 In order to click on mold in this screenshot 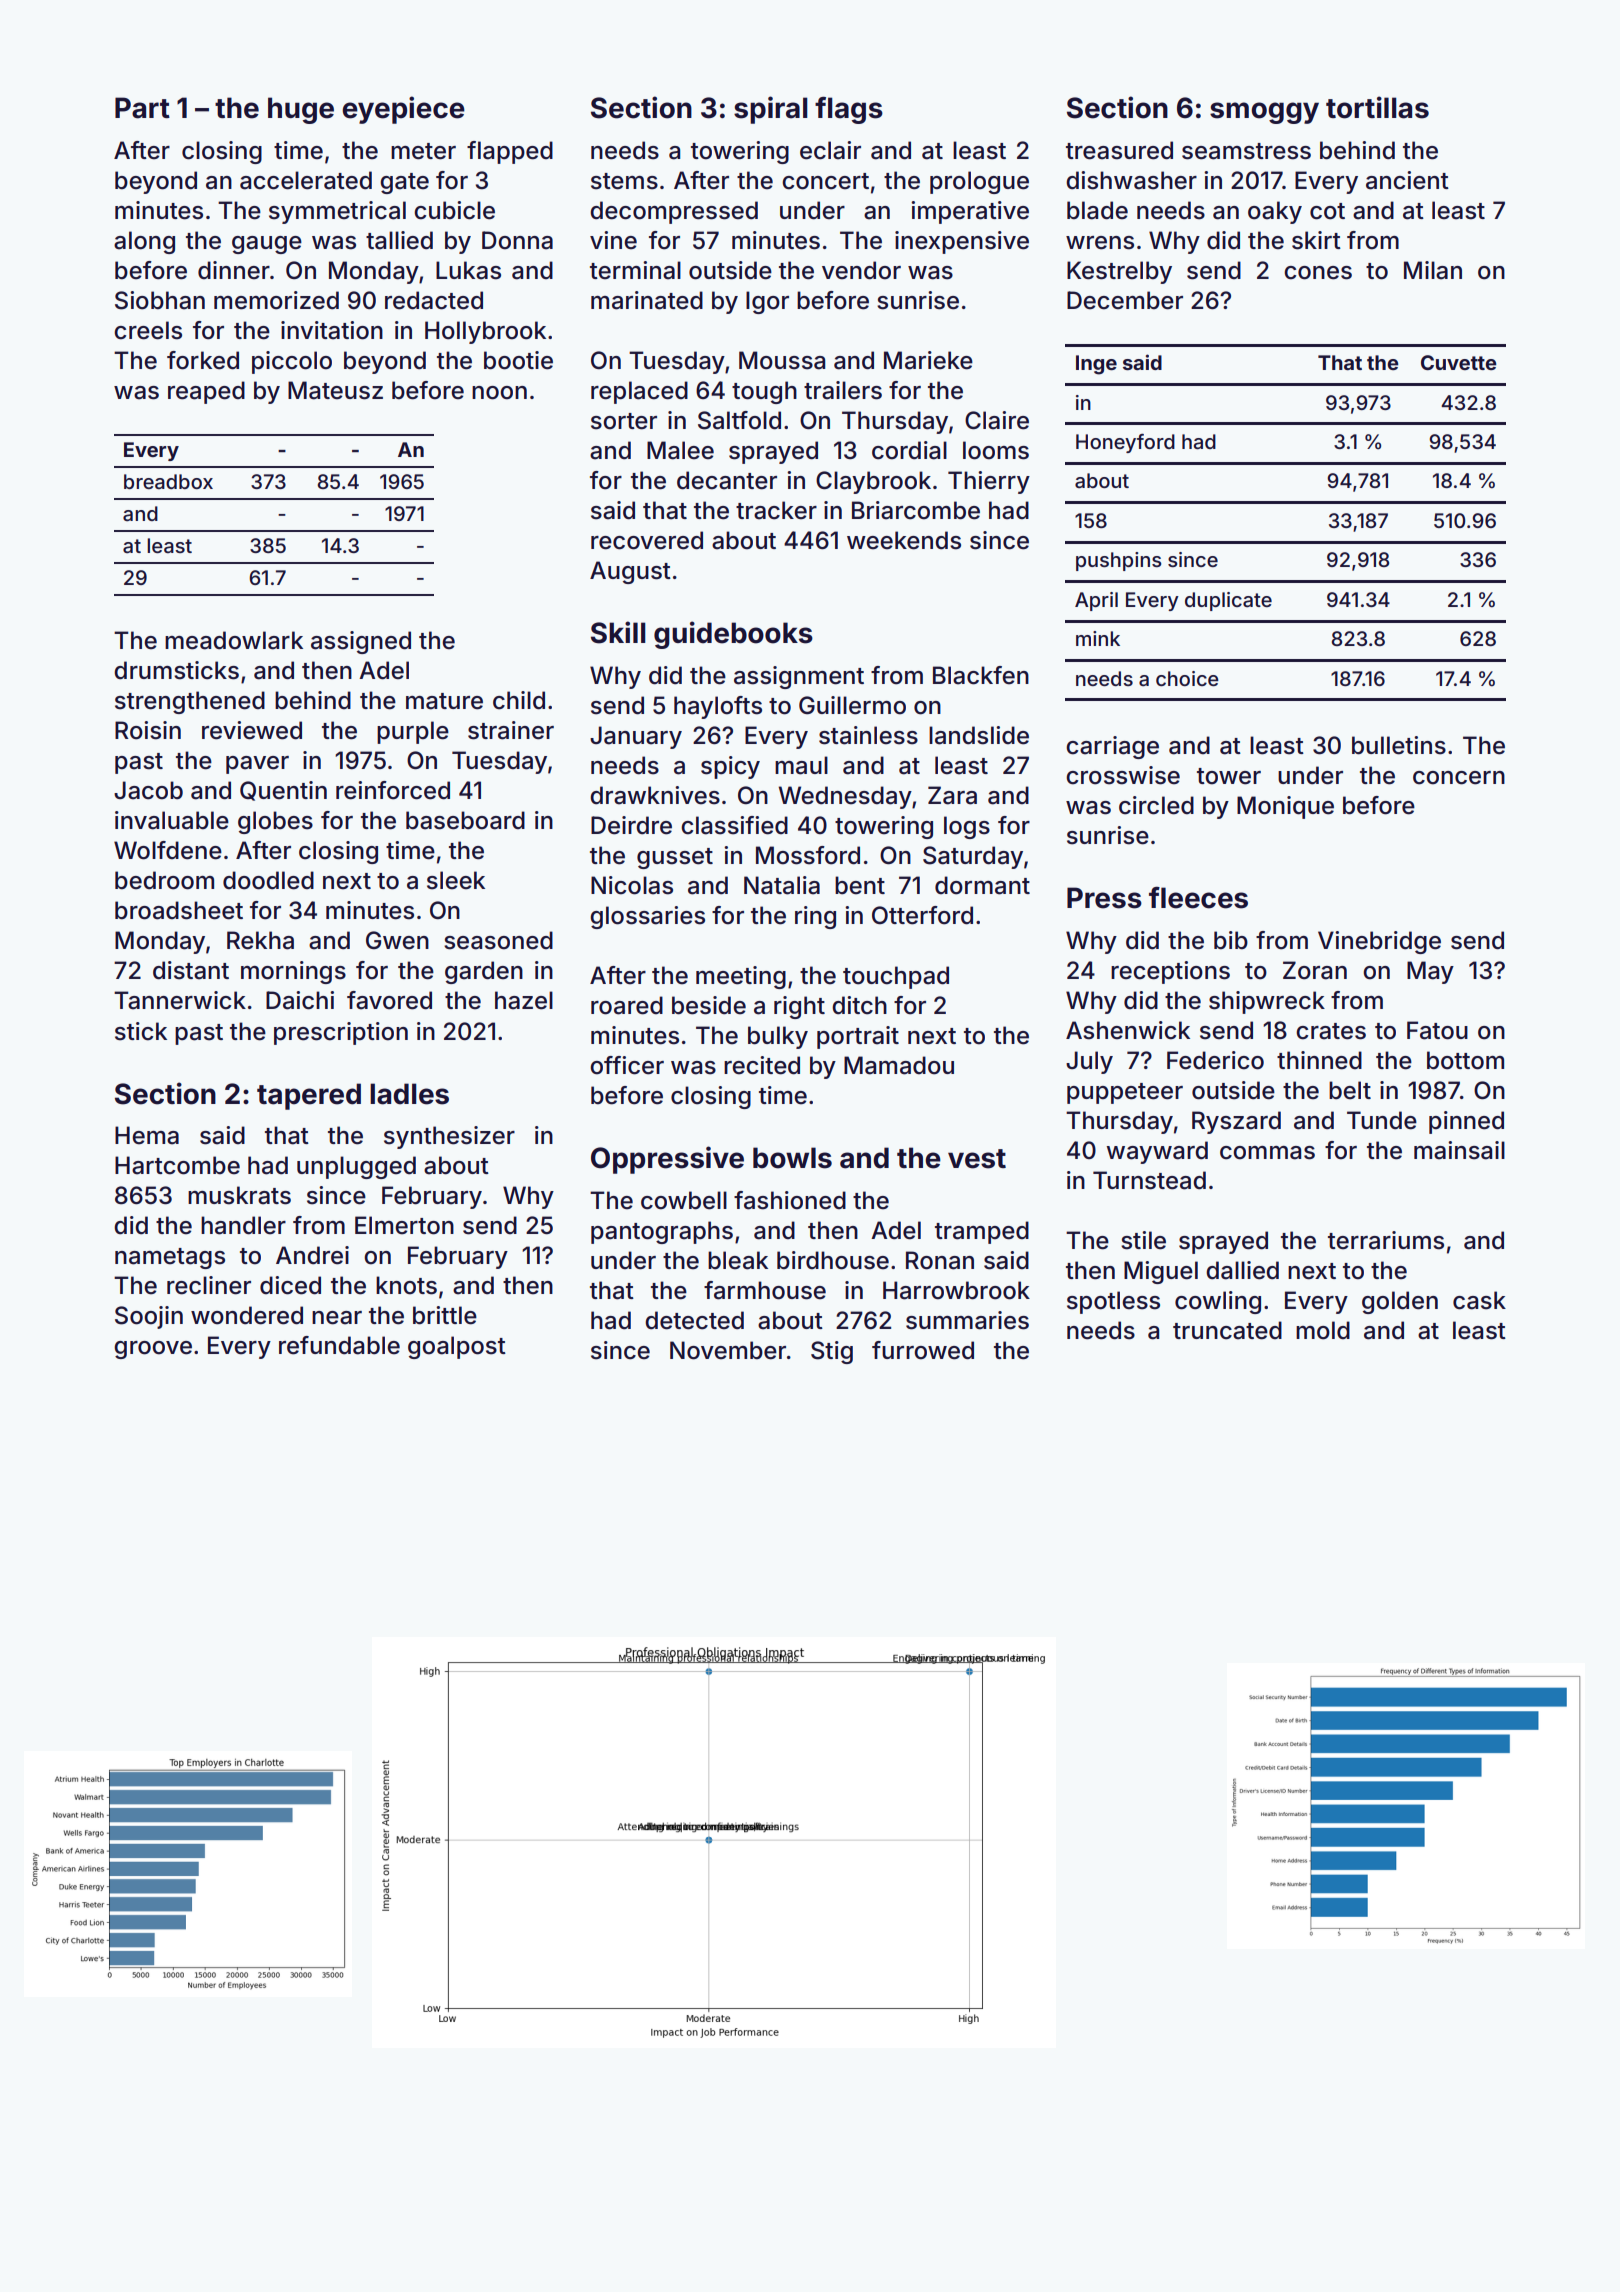, I will do `click(1323, 1330)`.
